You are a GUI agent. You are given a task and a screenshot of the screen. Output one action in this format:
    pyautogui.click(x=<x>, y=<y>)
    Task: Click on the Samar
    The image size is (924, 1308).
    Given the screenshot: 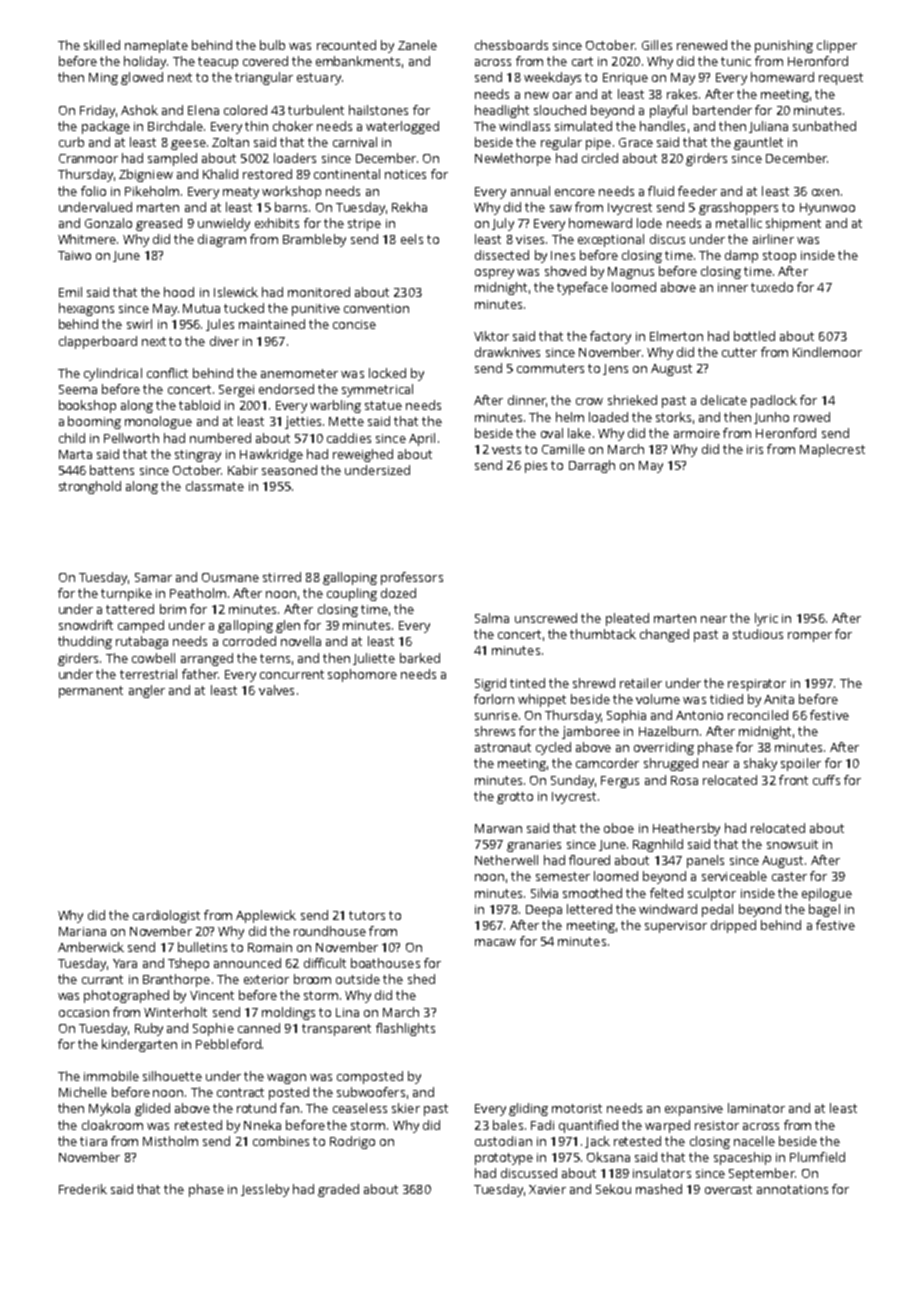 What is the action you would take?
    pyautogui.click(x=153, y=577)
